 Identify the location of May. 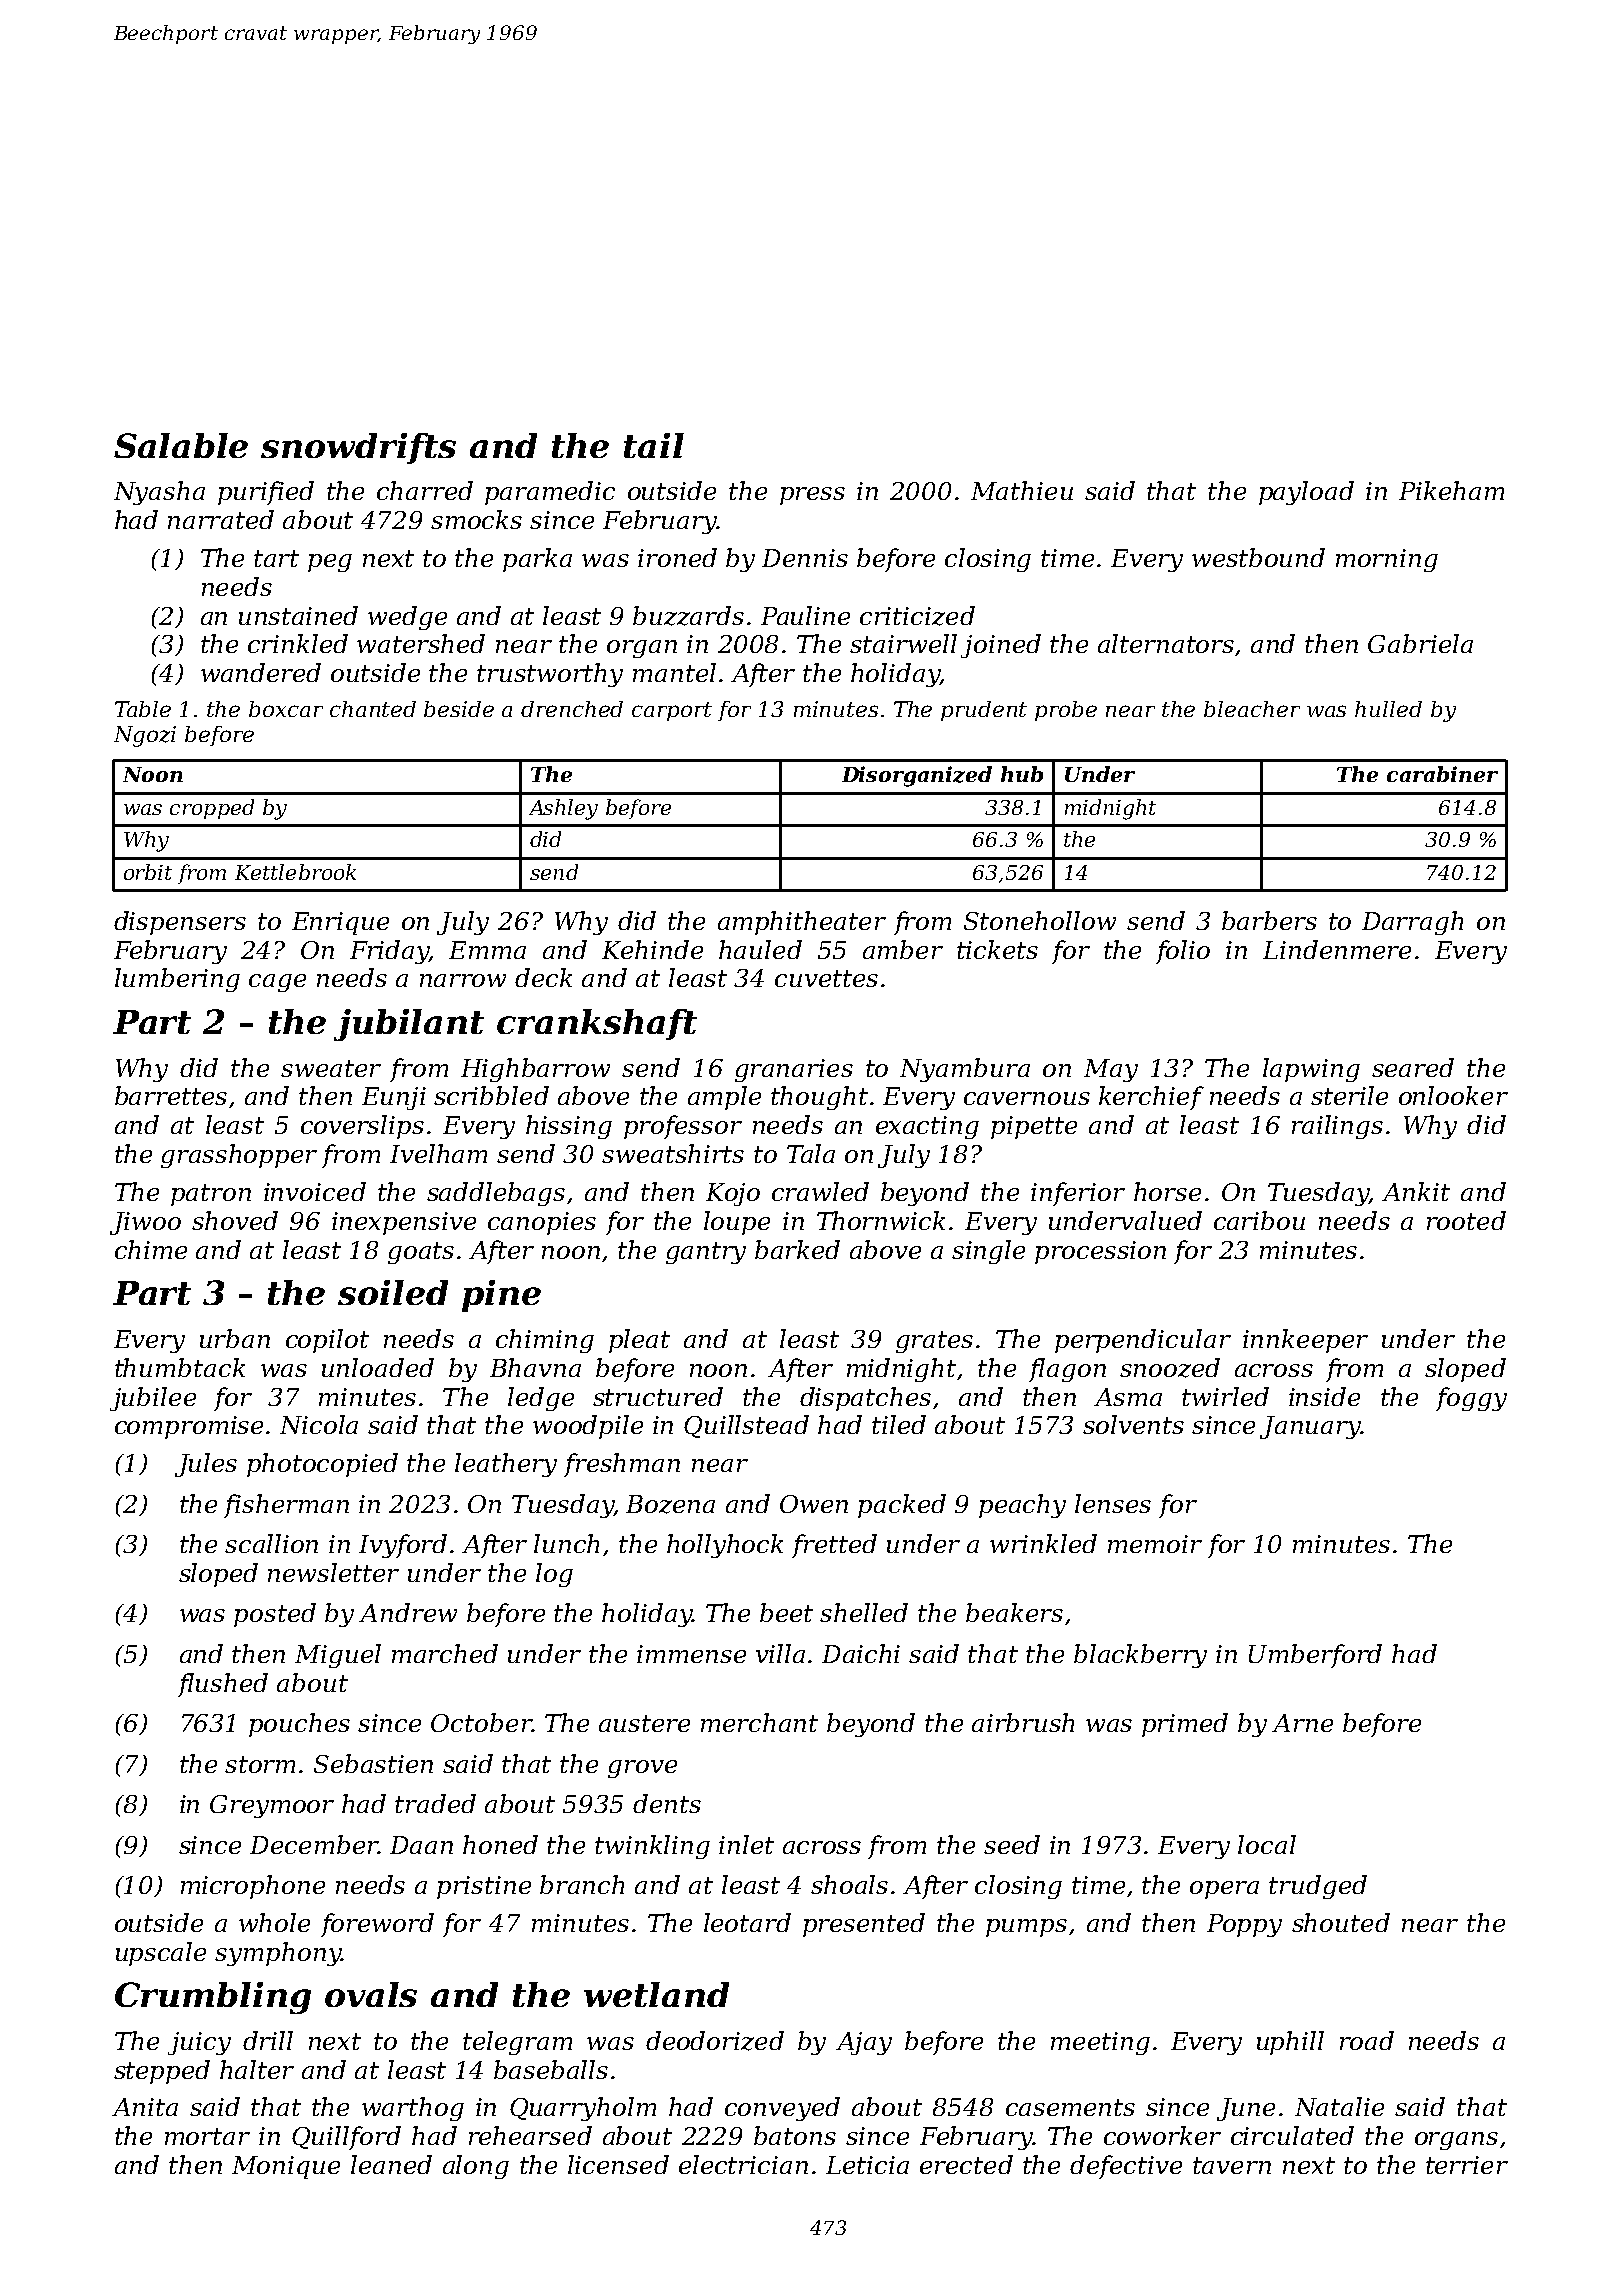
(1111, 1070).
